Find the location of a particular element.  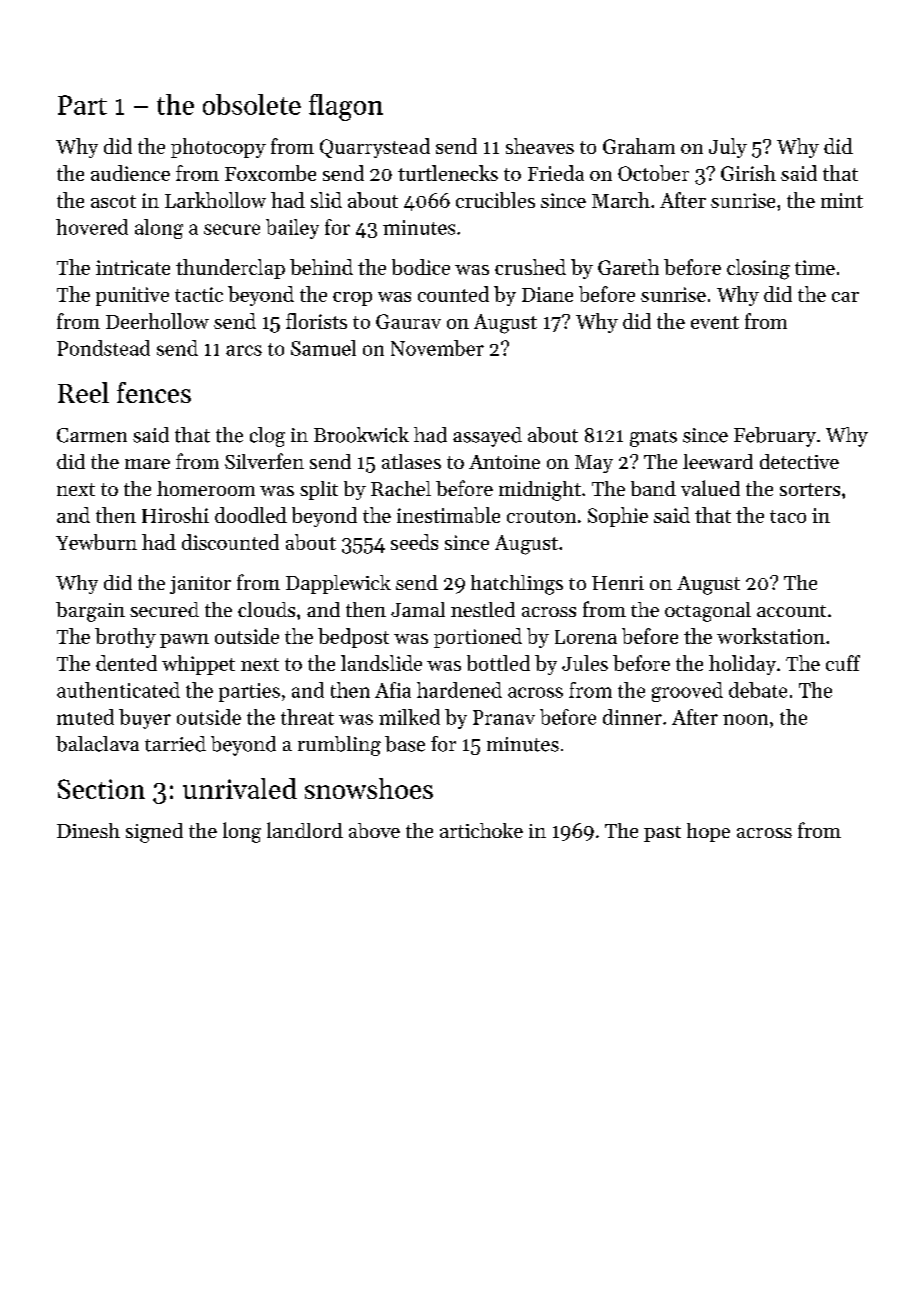

muted is located at coordinates (85, 717).
